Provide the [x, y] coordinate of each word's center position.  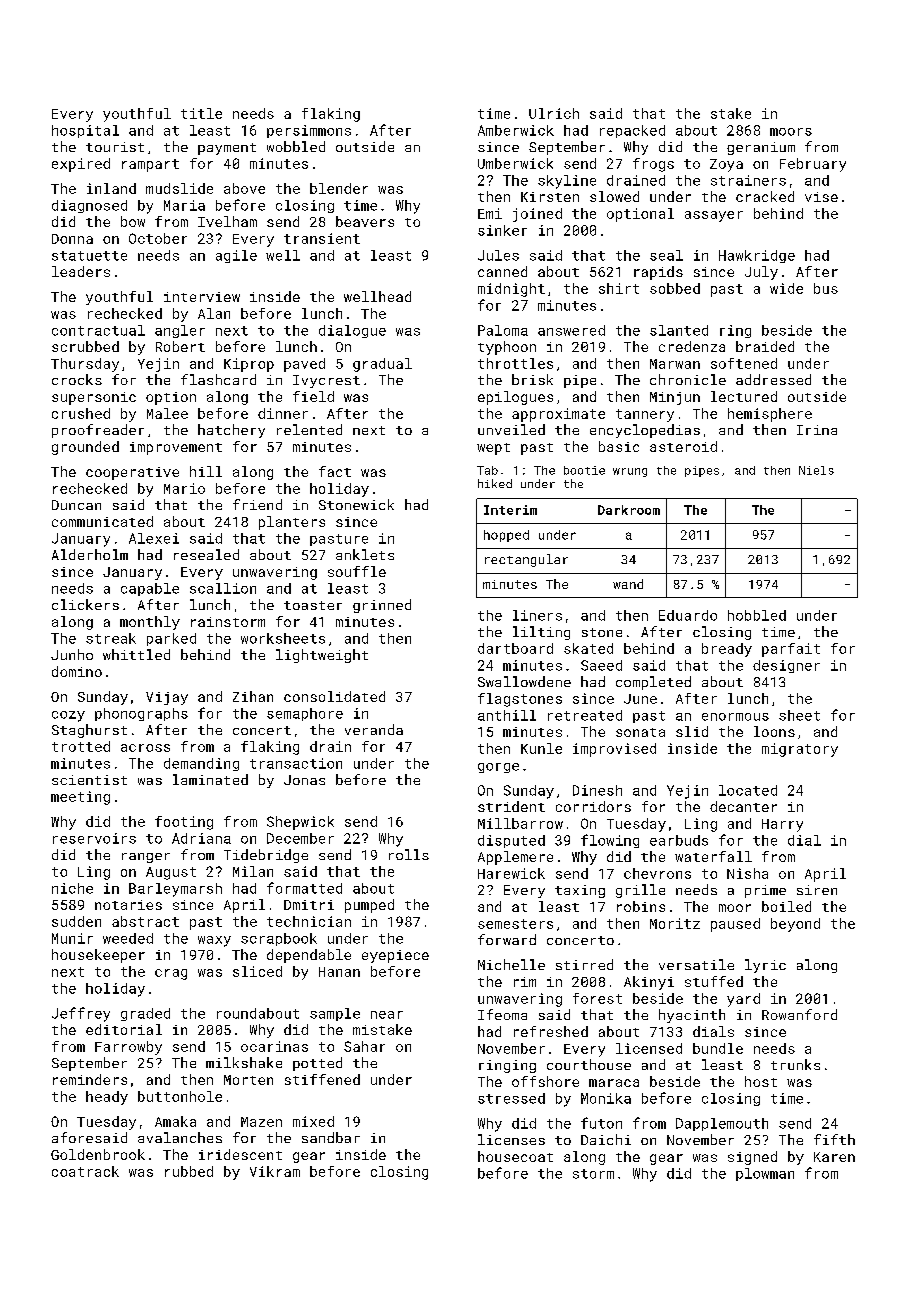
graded [145, 1014]
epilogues [515, 398]
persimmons [309, 131]
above [244, 188]
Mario [184, 488]
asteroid [683, 446]
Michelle [511, 964]
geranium [761, 148]
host [761, 1081]
